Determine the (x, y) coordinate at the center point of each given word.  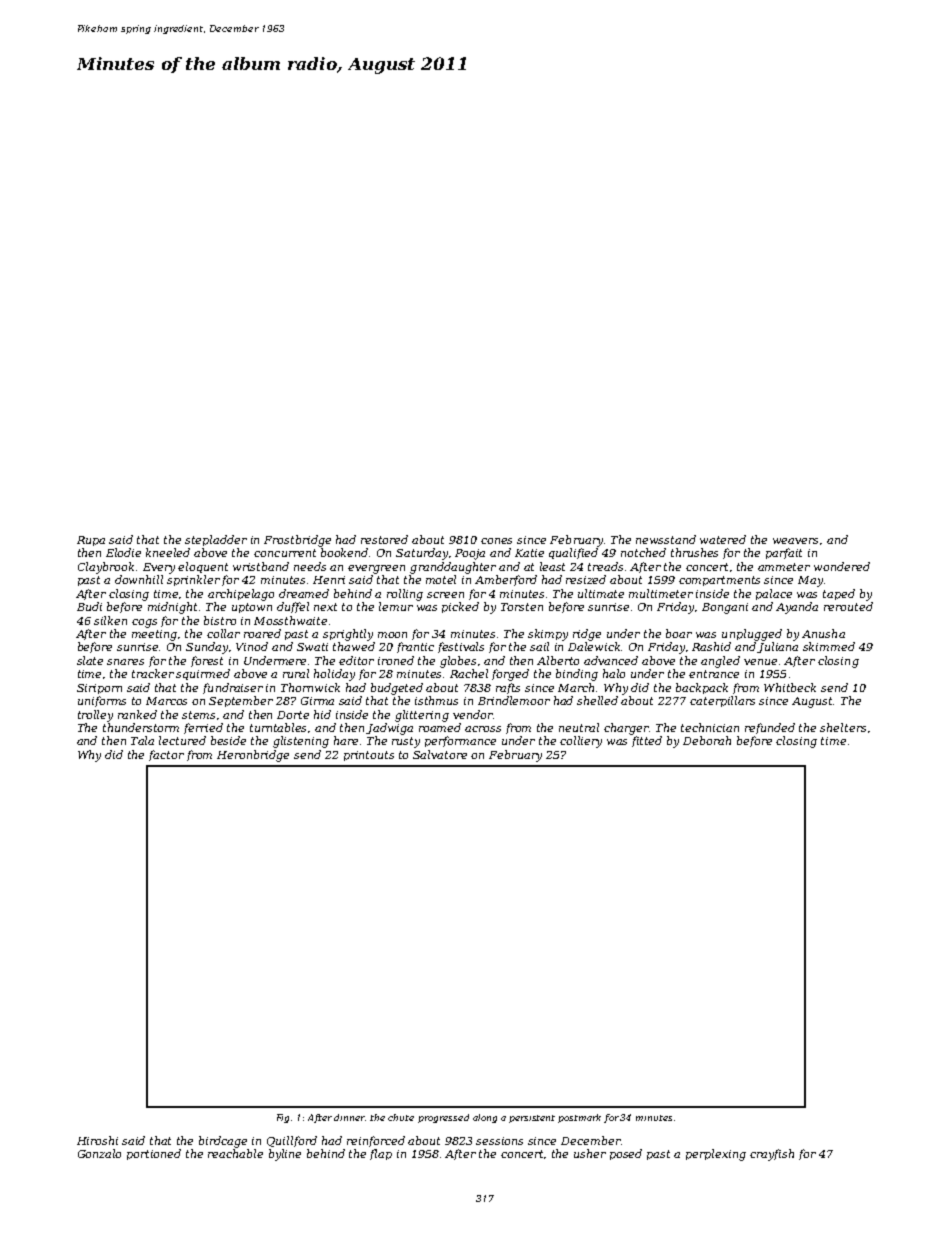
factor (166, 755)
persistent (532, 1119)
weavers (795, 541)
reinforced (376, 1141)
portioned (154, 1154)
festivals (461, 647)
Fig (283, 1118)
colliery (581, 742)
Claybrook (106, 568)
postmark (579, 1118)
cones (496, 541)
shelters (843, 727)
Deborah (707, 740)
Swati (312, 647)
